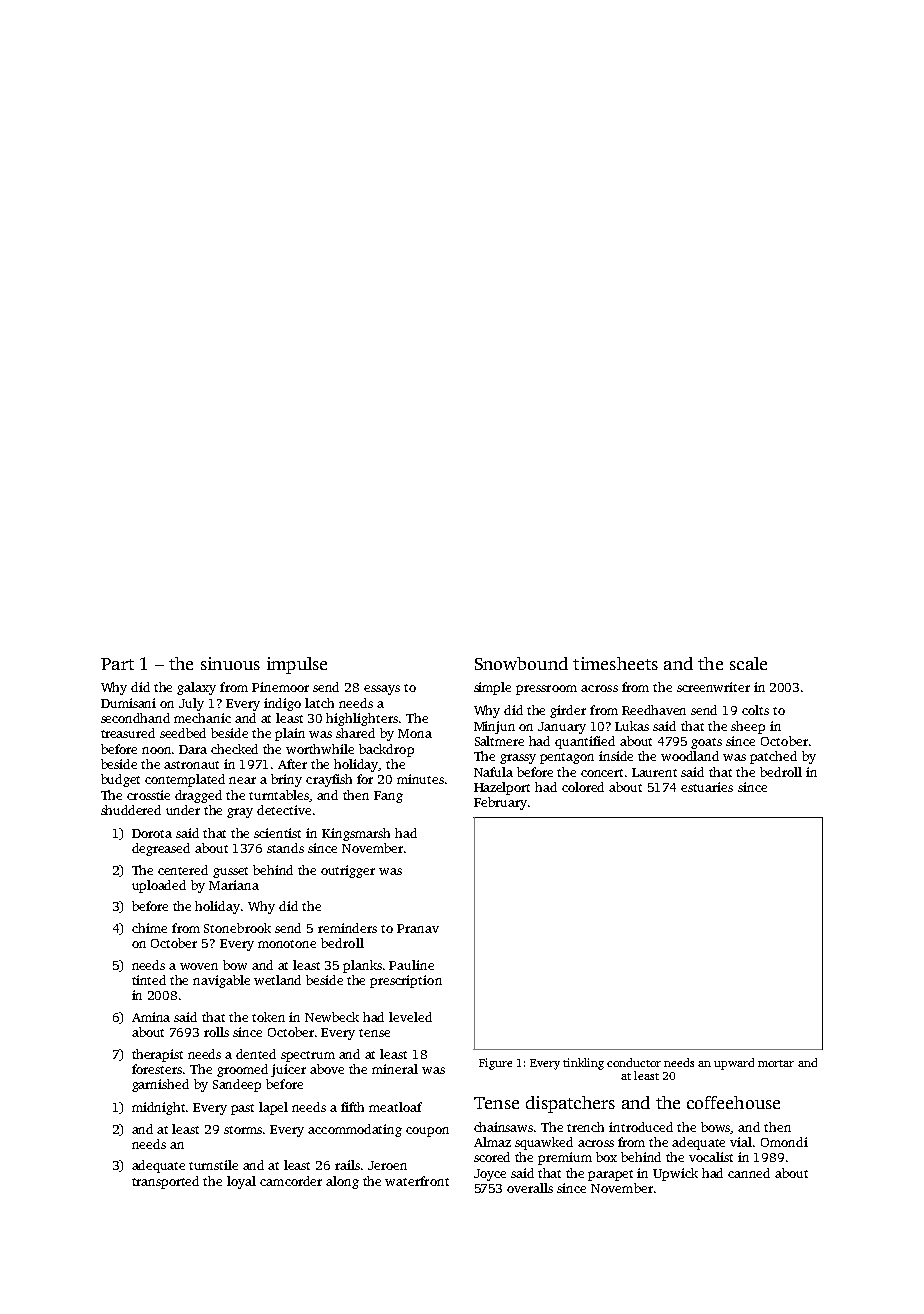 Image resolution: width=924 pixels, height=1314 pixels. I want to click on Pauline, so click(411, 965).
